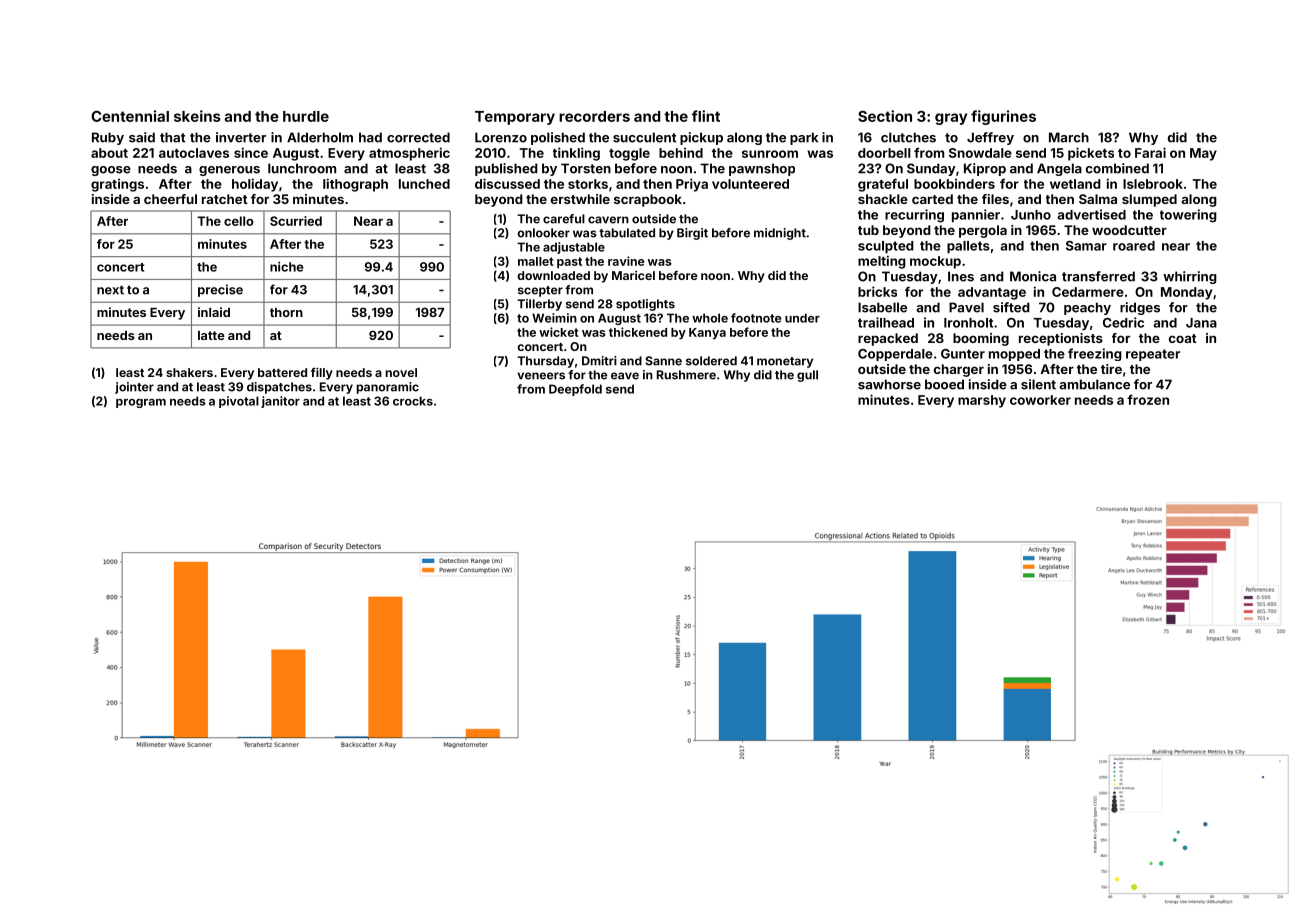  What do you see at coordinates (711, 361) in the screenshot?
I see `soldered` at bounding box center [711, 361].
